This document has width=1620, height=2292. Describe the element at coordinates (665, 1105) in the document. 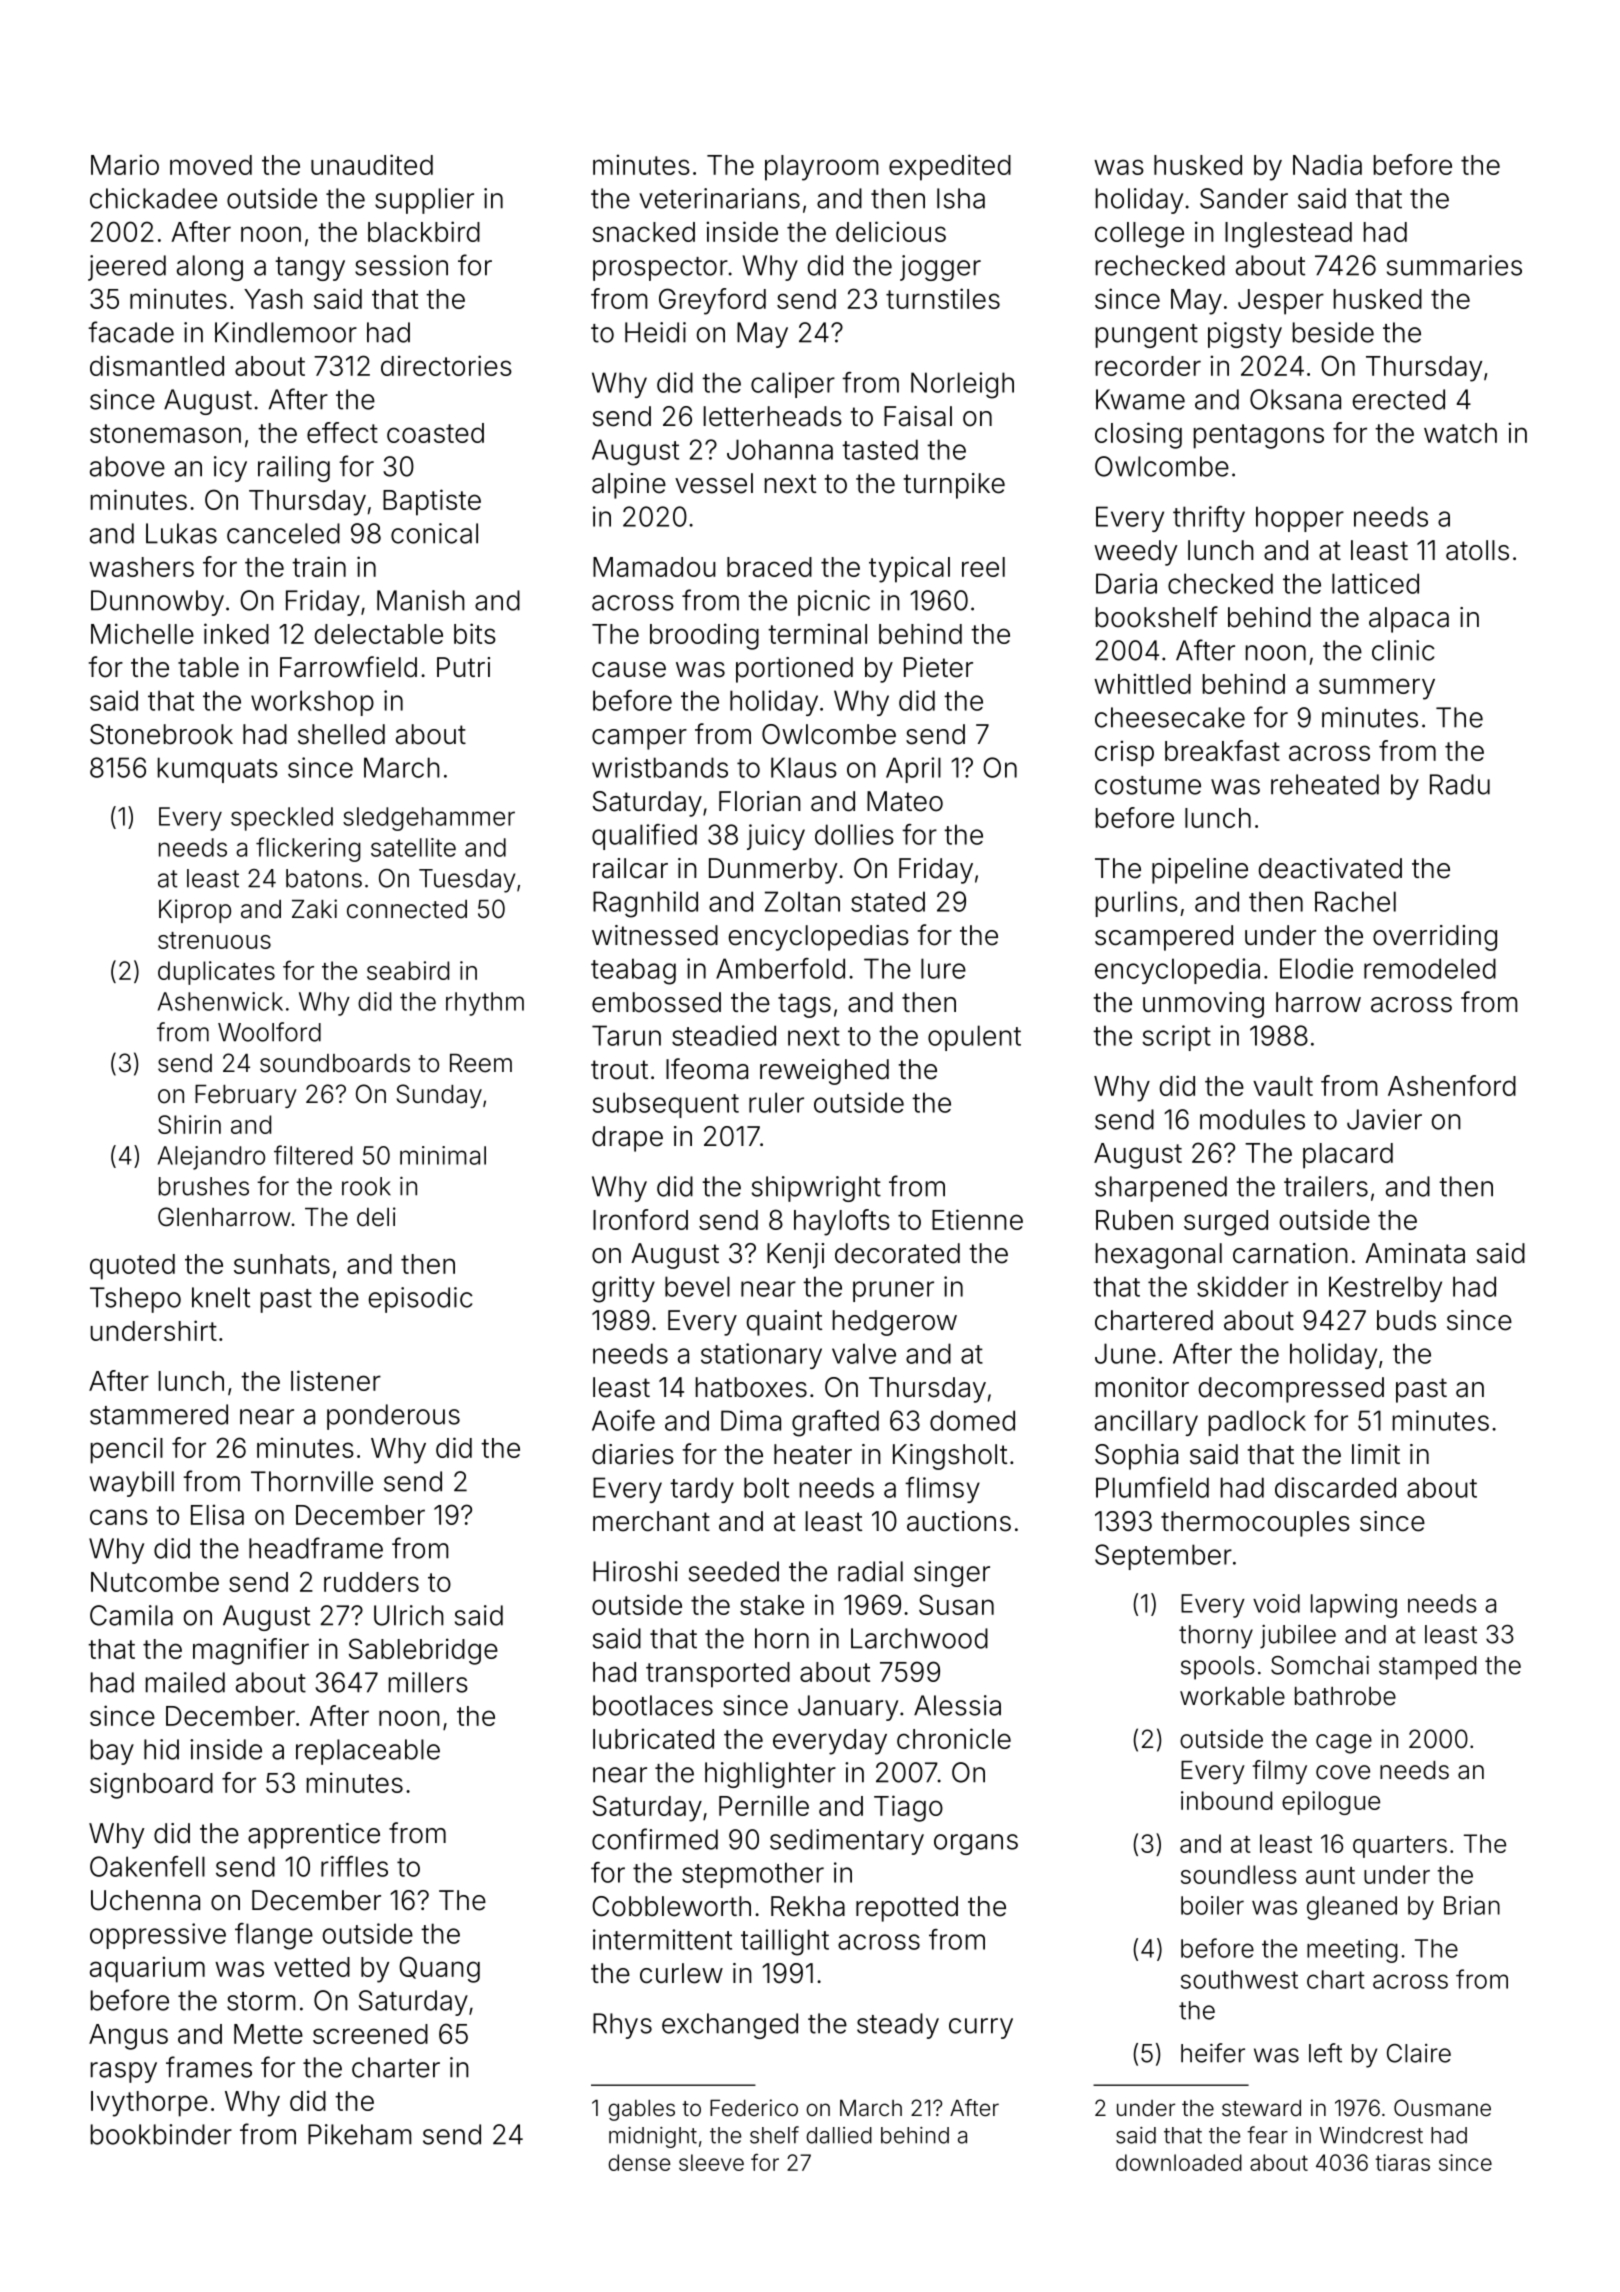

I see `subsequent` at that location.
